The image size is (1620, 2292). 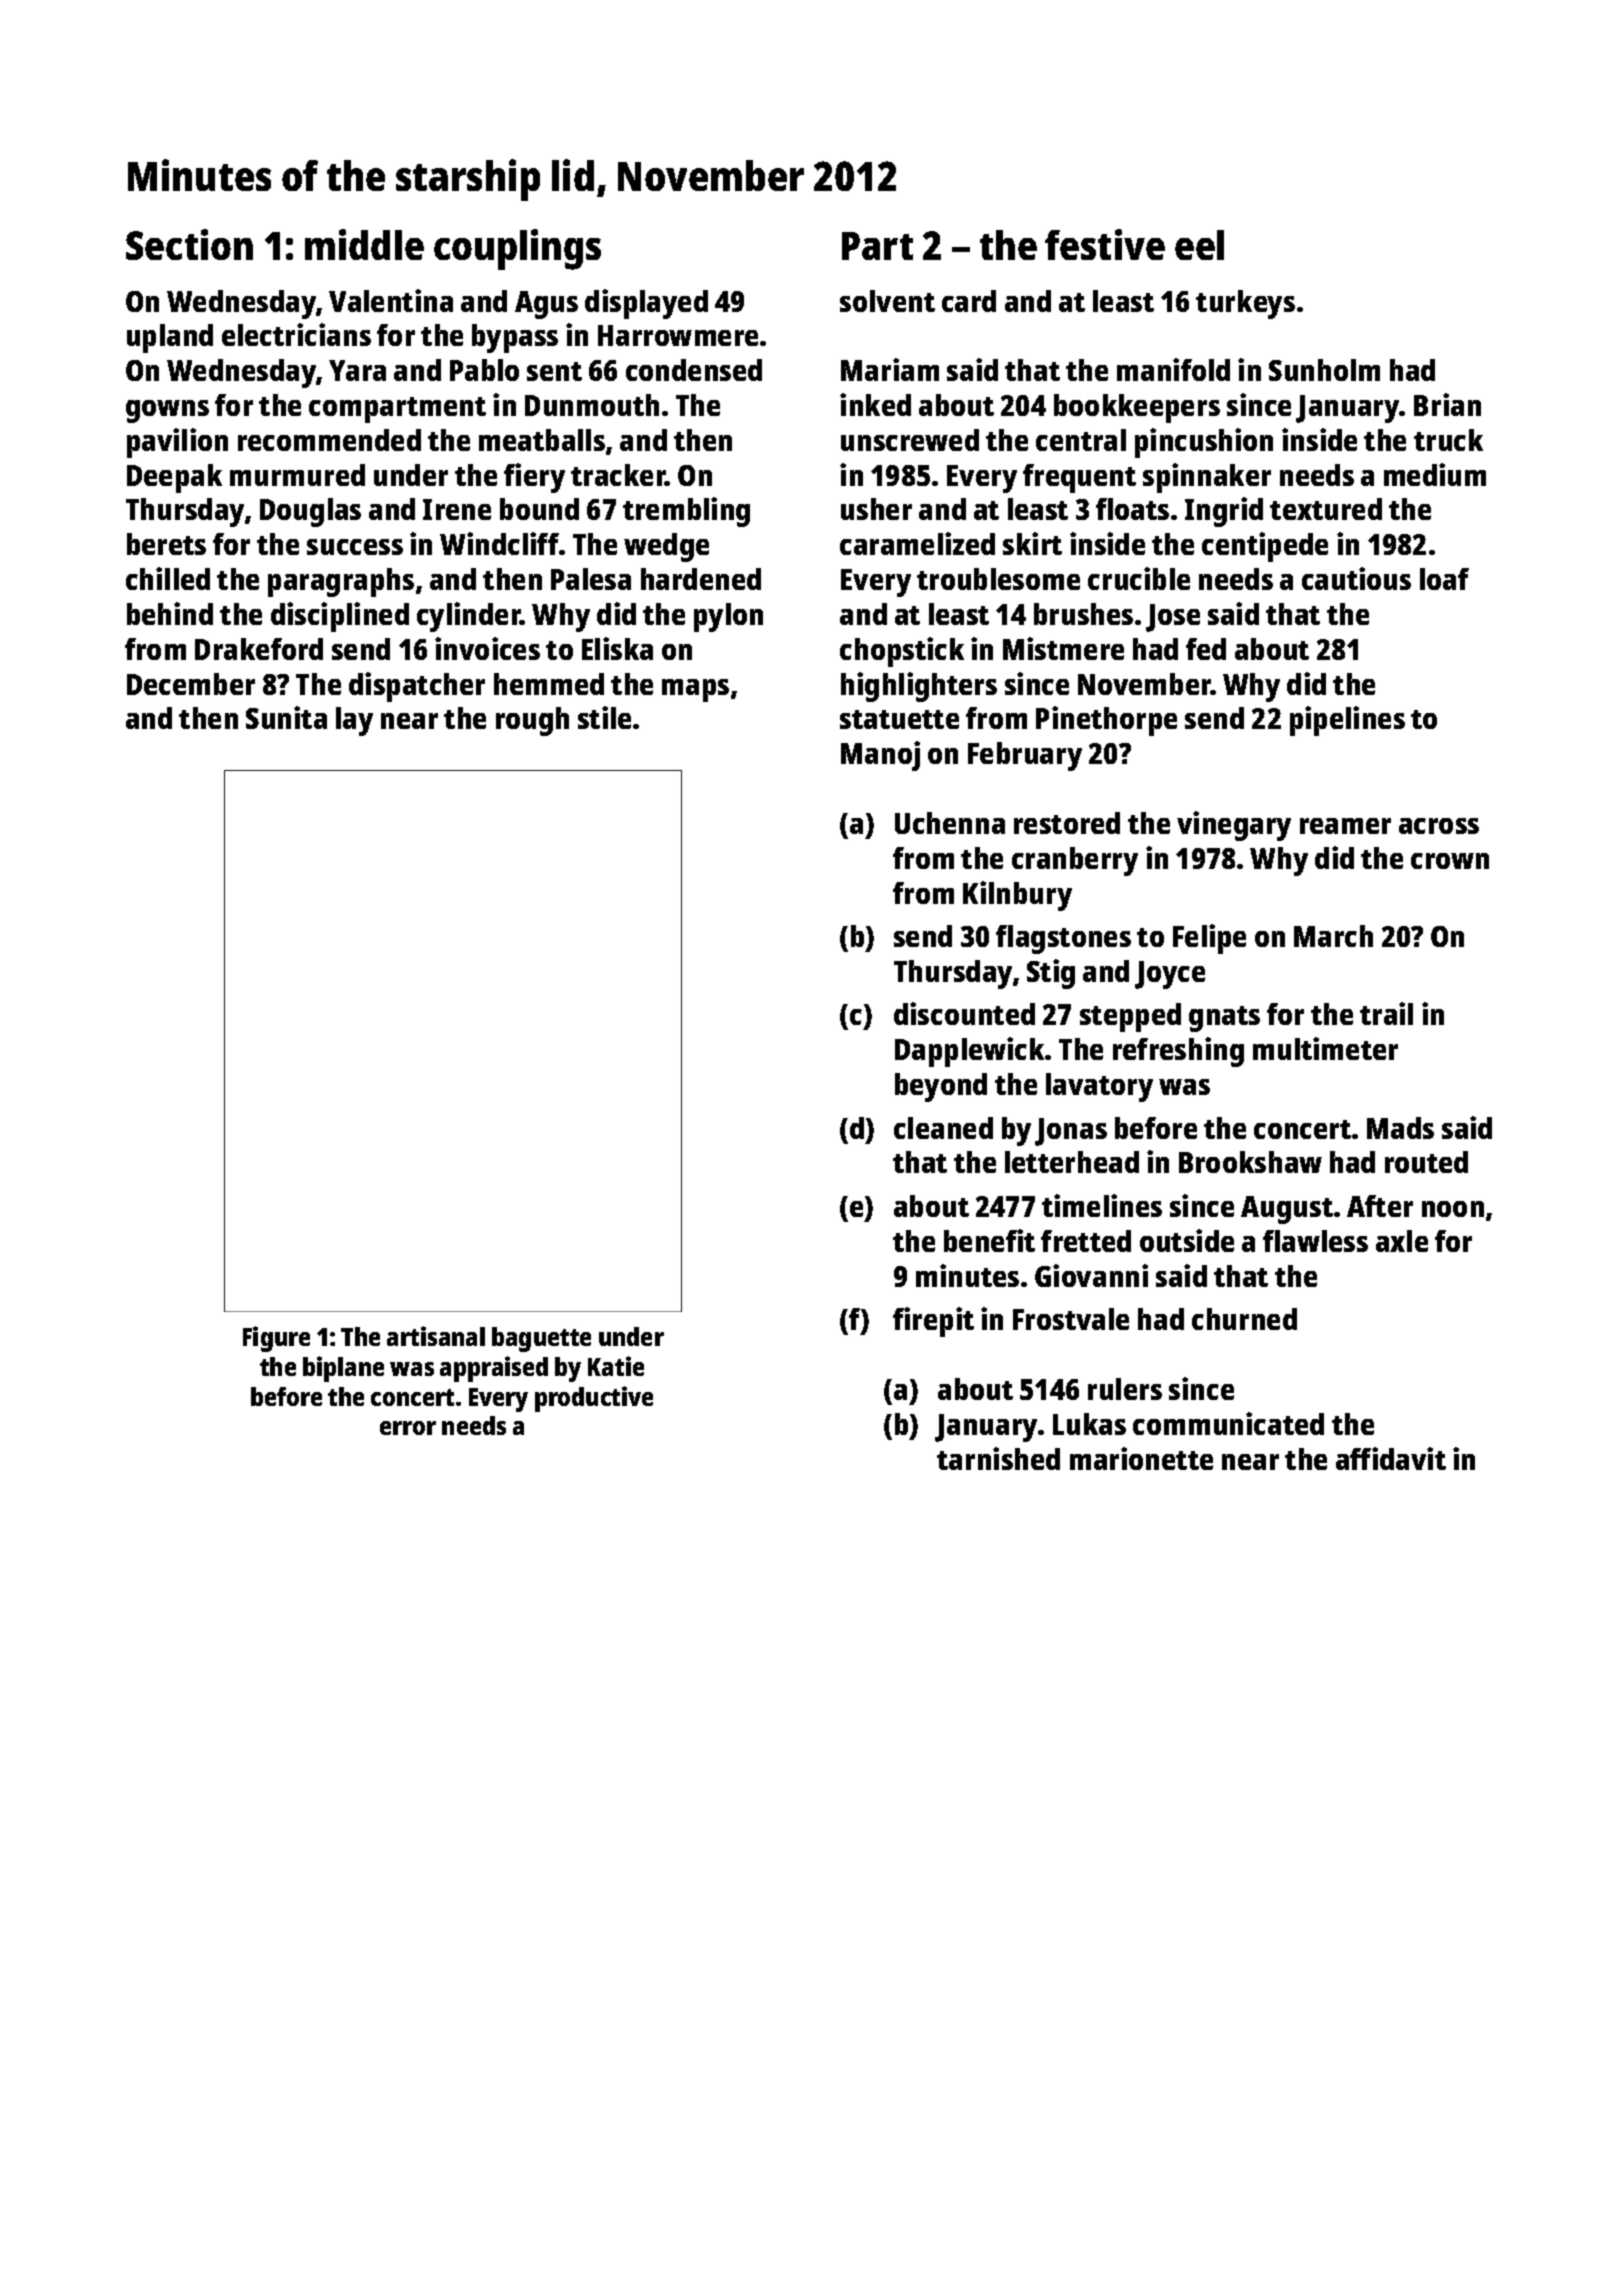 What do you see at coordinates (357, 370) in the page?
I see `Yara` at bounding box center [357, 370].
